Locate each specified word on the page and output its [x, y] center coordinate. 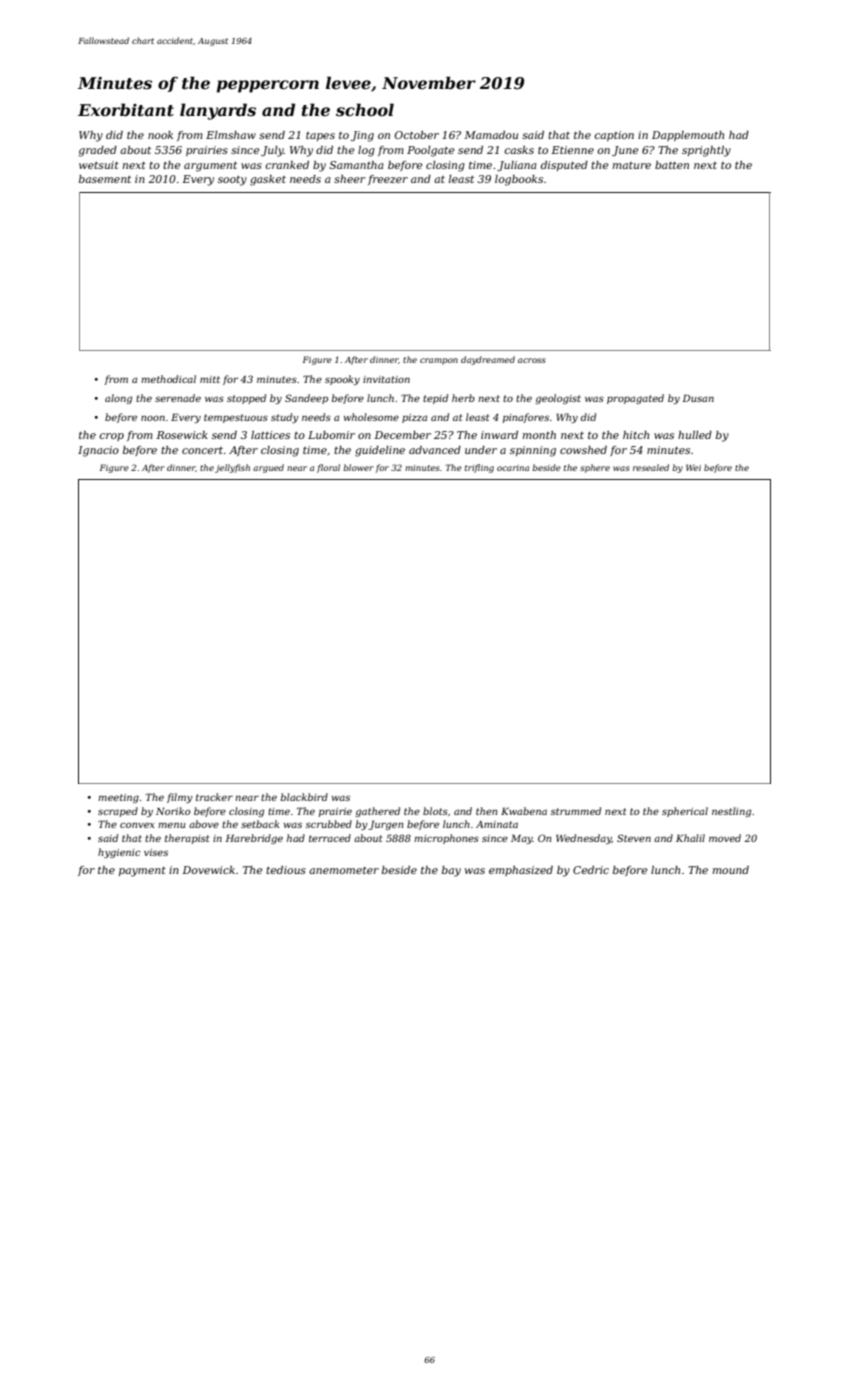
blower [358, 467]
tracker [214, 797]
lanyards [218, 111]
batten [672, 165]
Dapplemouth [688, 136]
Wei [693, 467]
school [365, 109]
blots [435, 811]
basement [105, 179]
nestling [731, 812]
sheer [349, 179]
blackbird [304, 797]
